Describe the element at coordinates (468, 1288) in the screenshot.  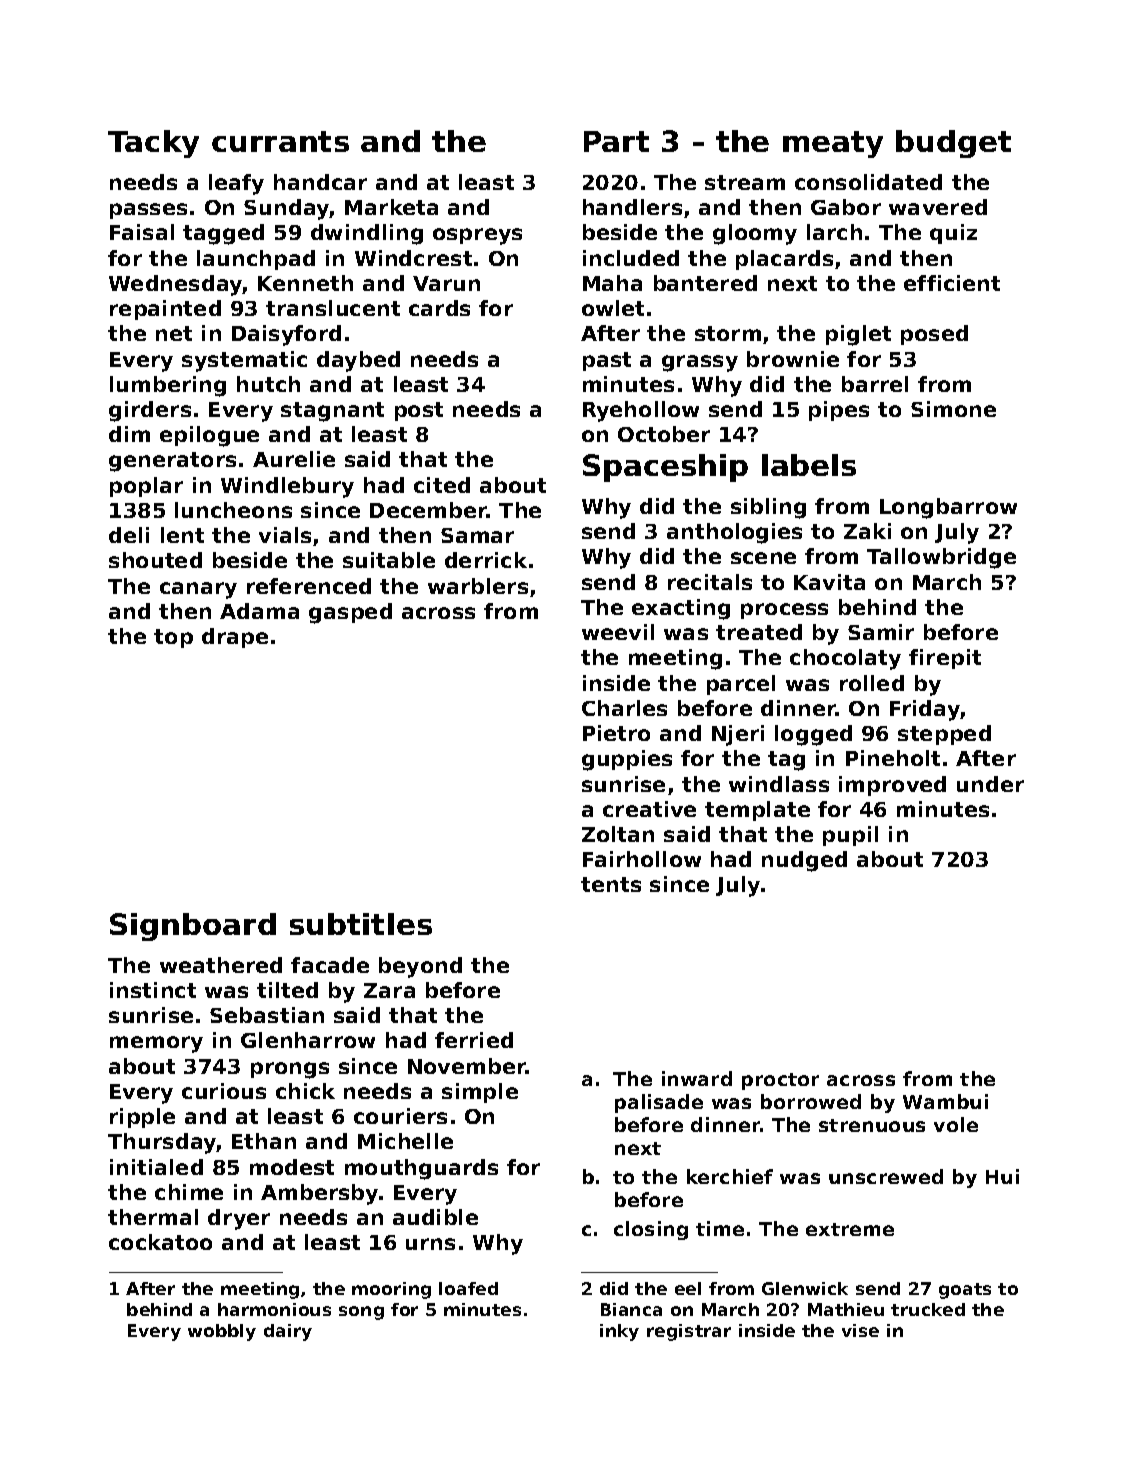
I see `loafed` at that location.
